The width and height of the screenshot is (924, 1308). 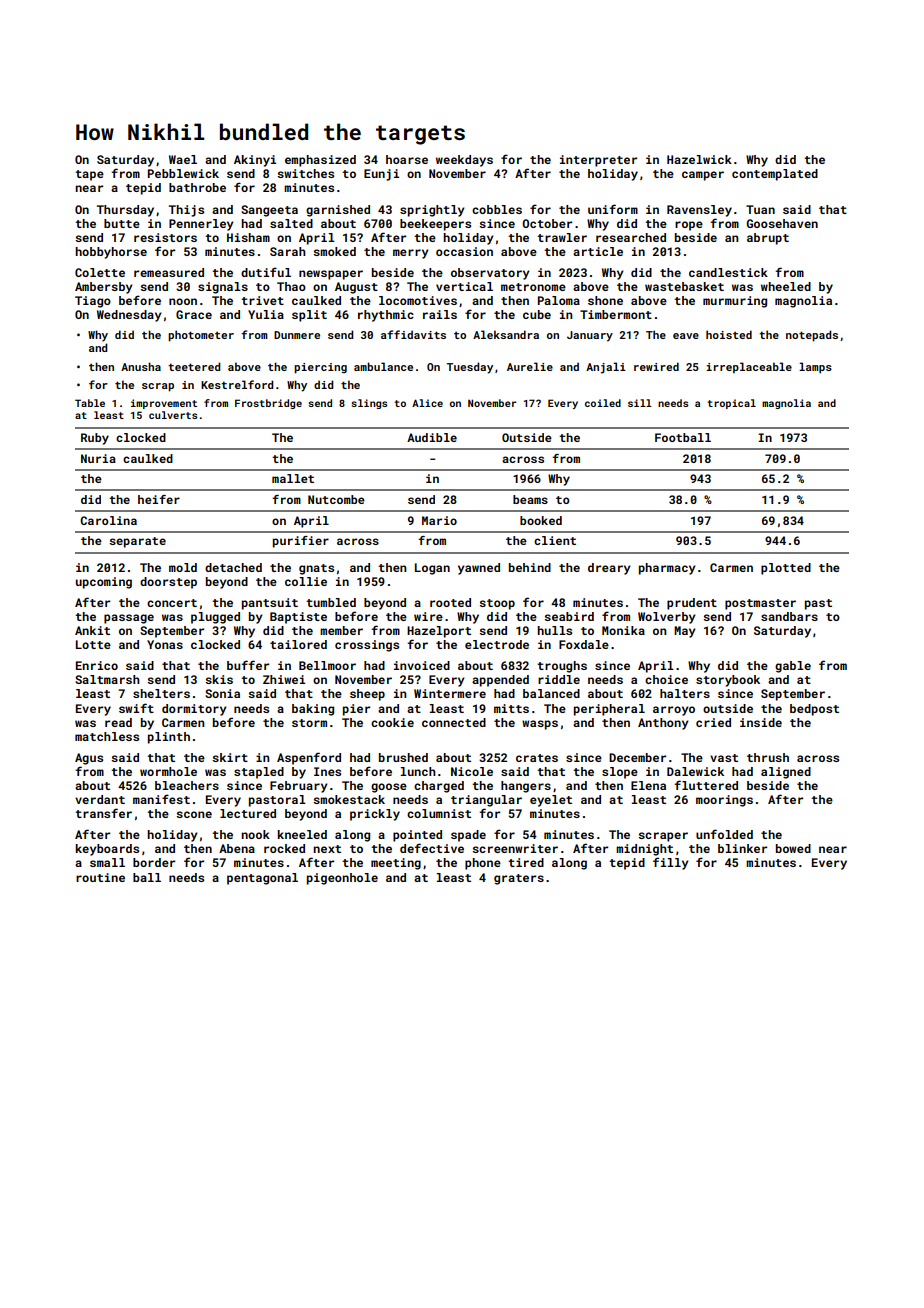 What do you see at coordinates (89, 175) in the screenshot?
I see `tape` at bounding box center [89, 175].
